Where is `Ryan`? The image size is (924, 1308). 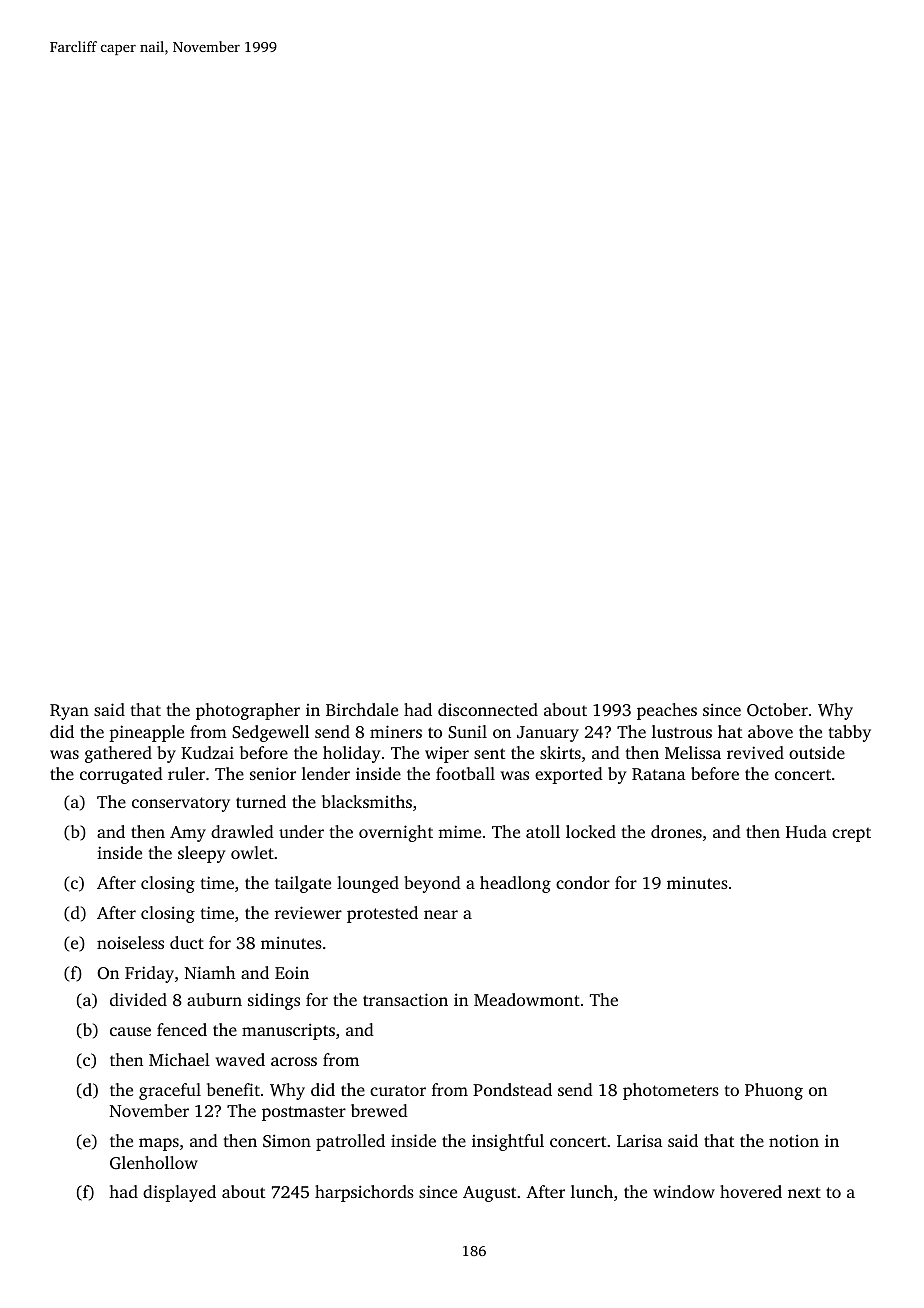 Ryan is located at coordinates (69, 712).
